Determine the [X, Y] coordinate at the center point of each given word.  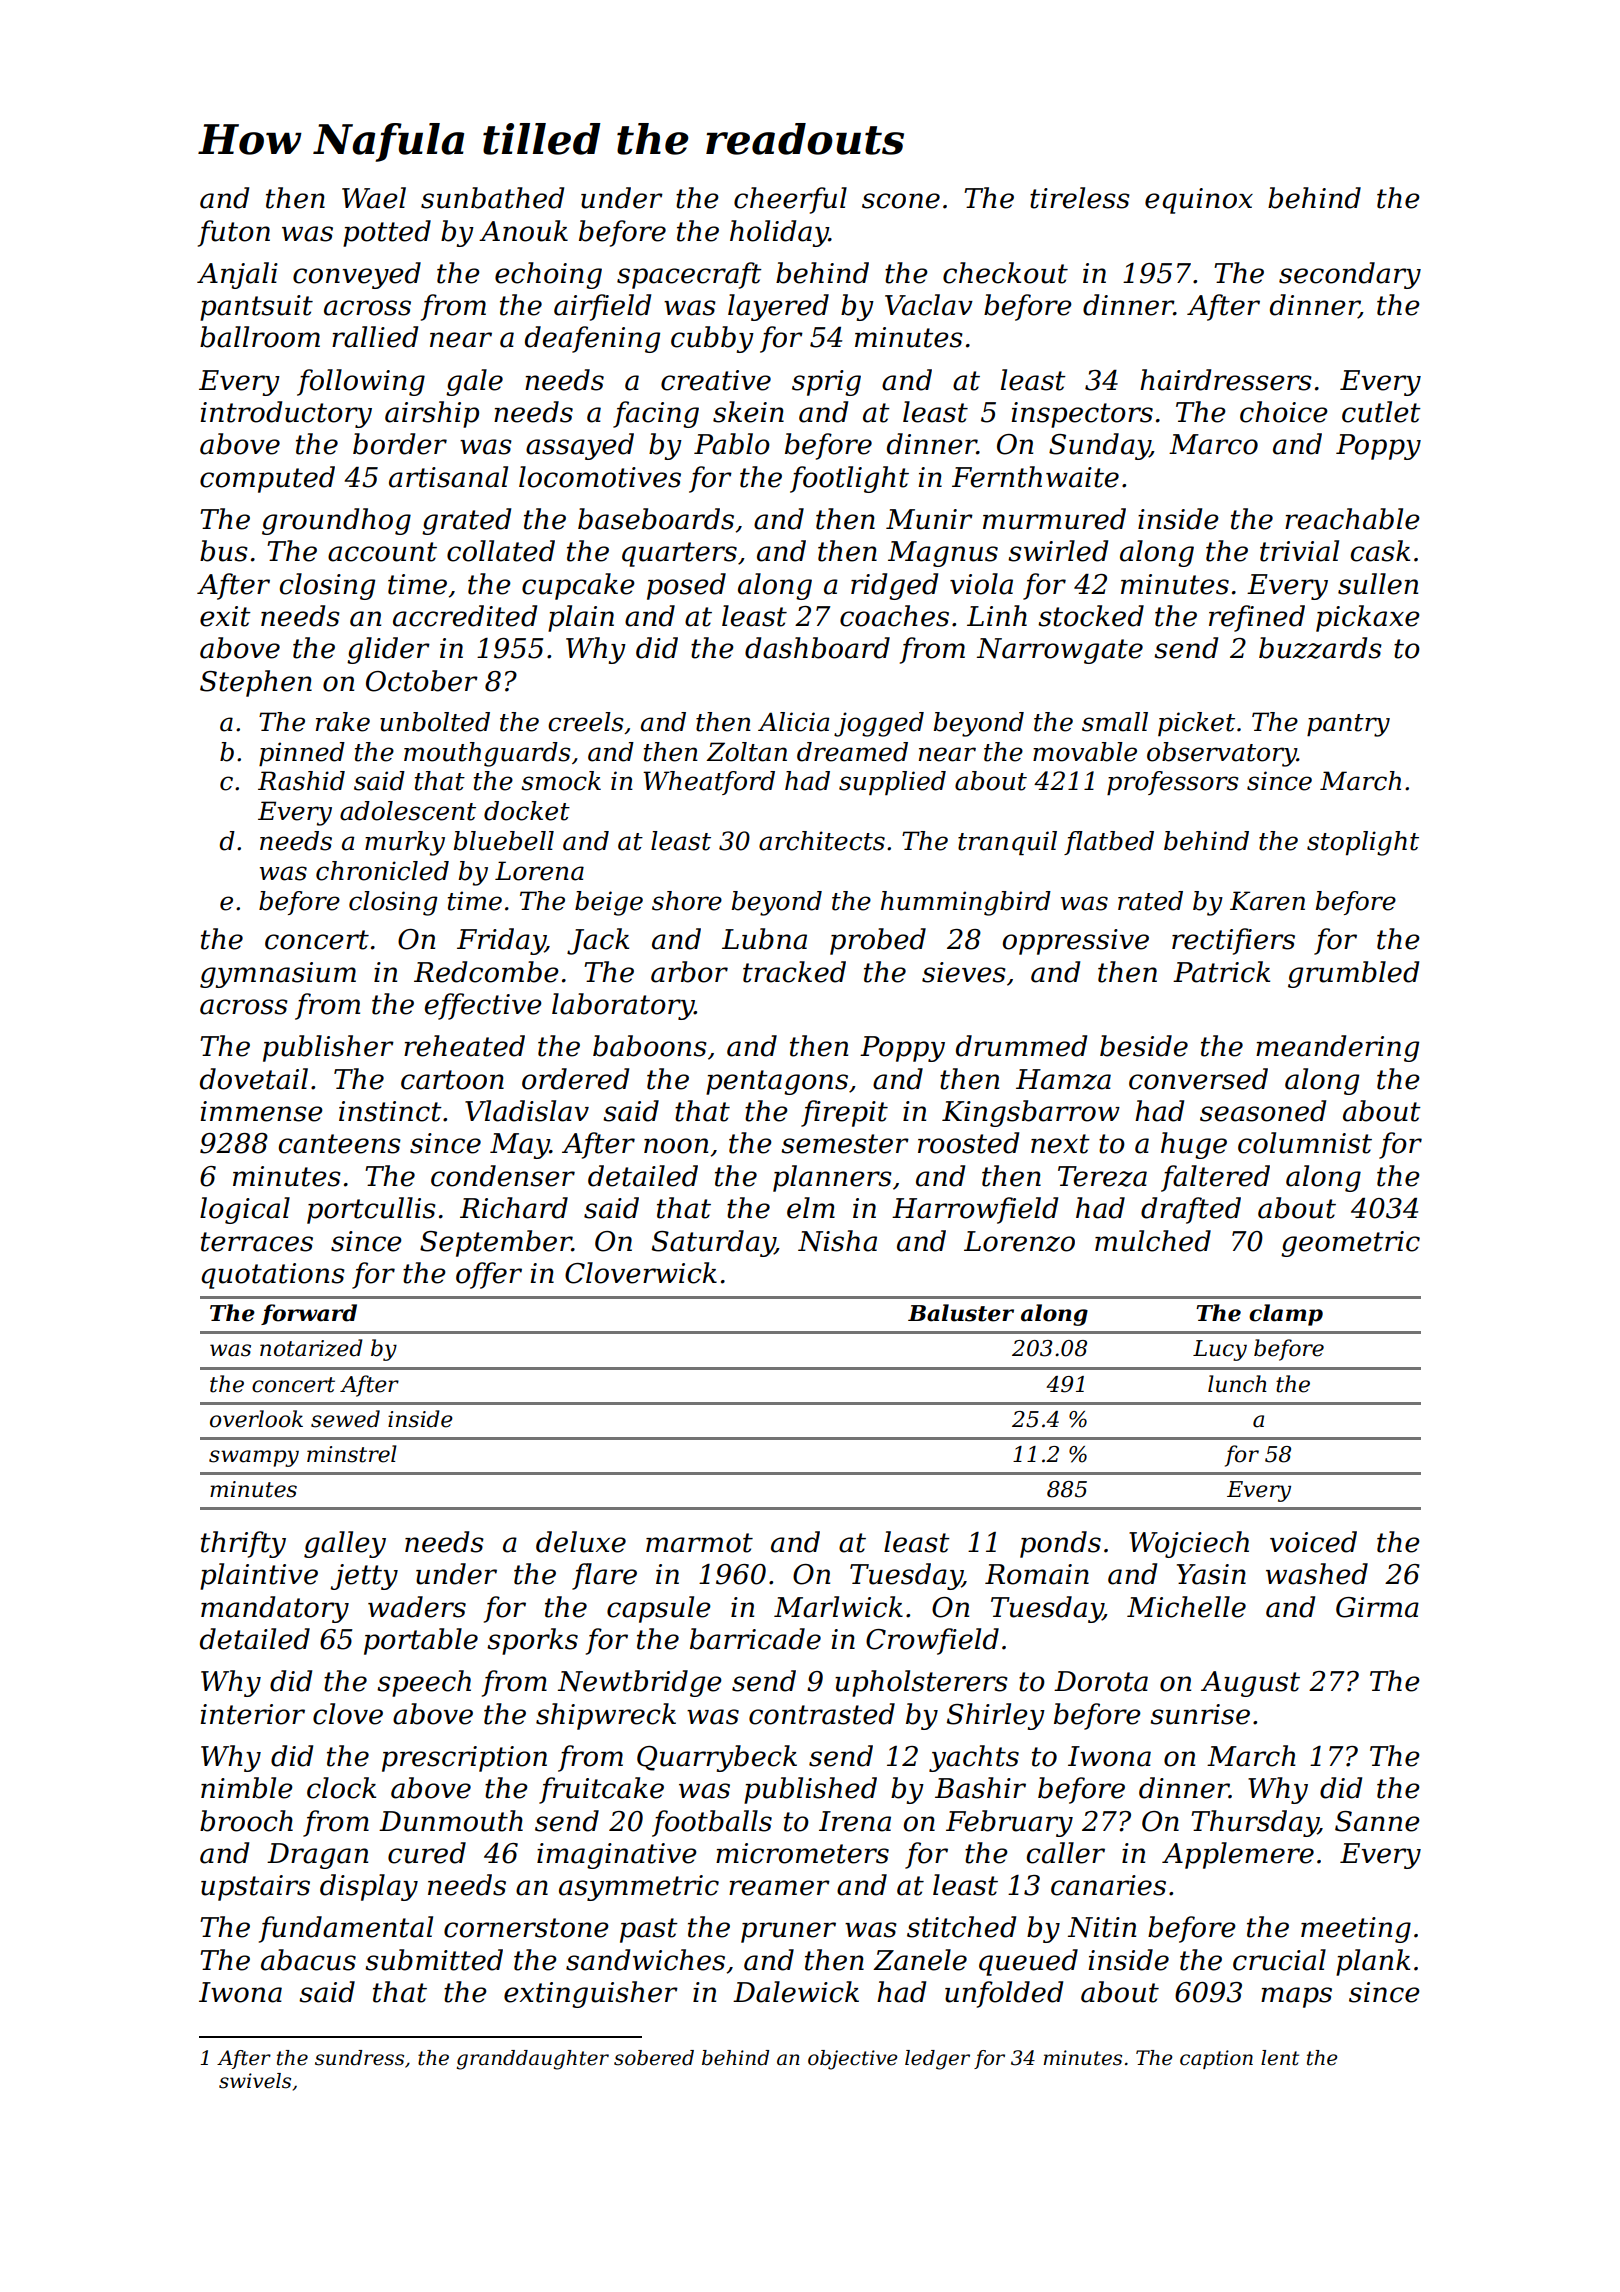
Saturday [713, 1243]
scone [901, 201]
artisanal [448, 477]
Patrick [1221, 972]
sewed [345, 1419]
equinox [1199, 201]
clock [341, 1788]
